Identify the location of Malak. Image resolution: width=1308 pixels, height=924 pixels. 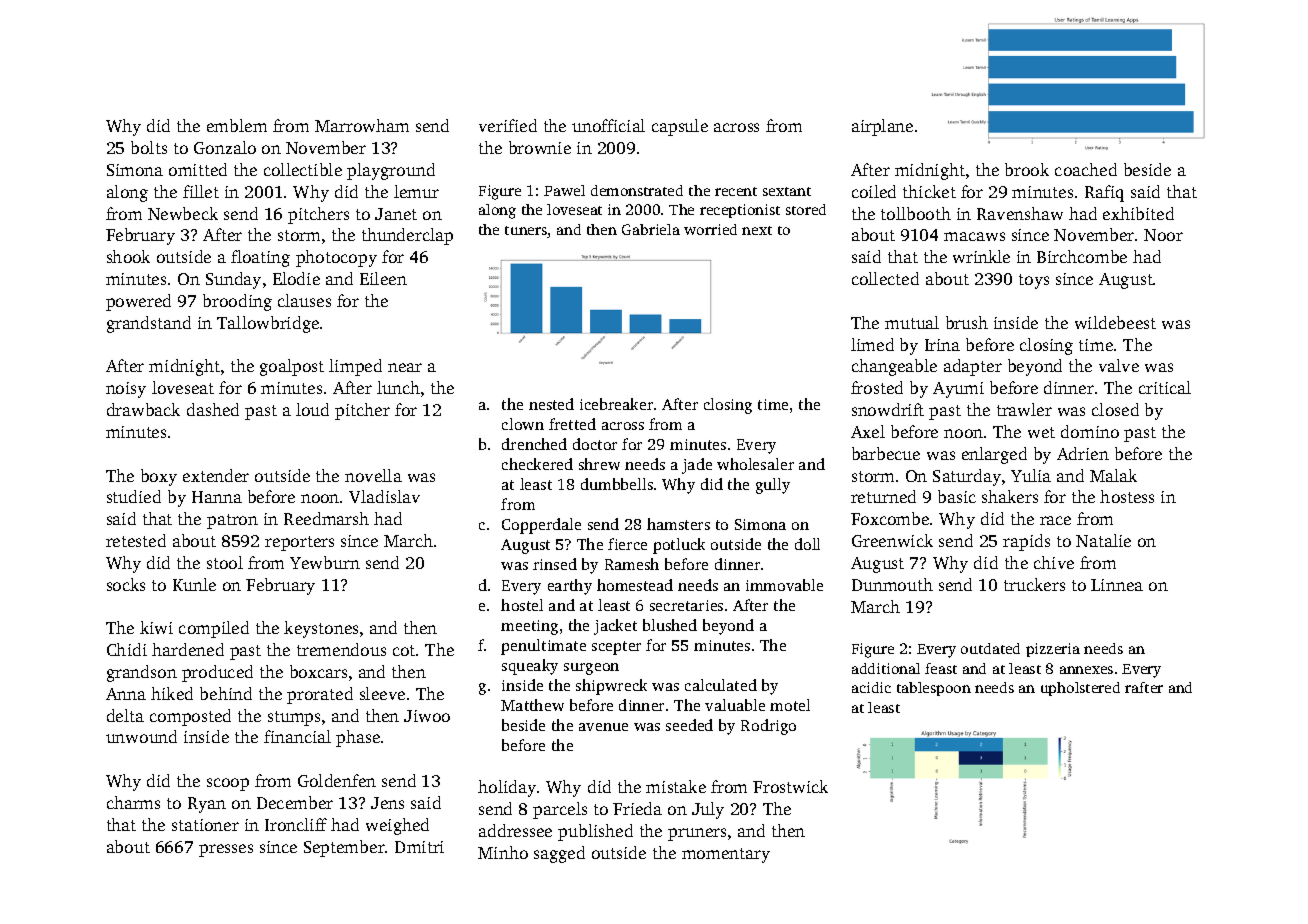
(1113, 475).
